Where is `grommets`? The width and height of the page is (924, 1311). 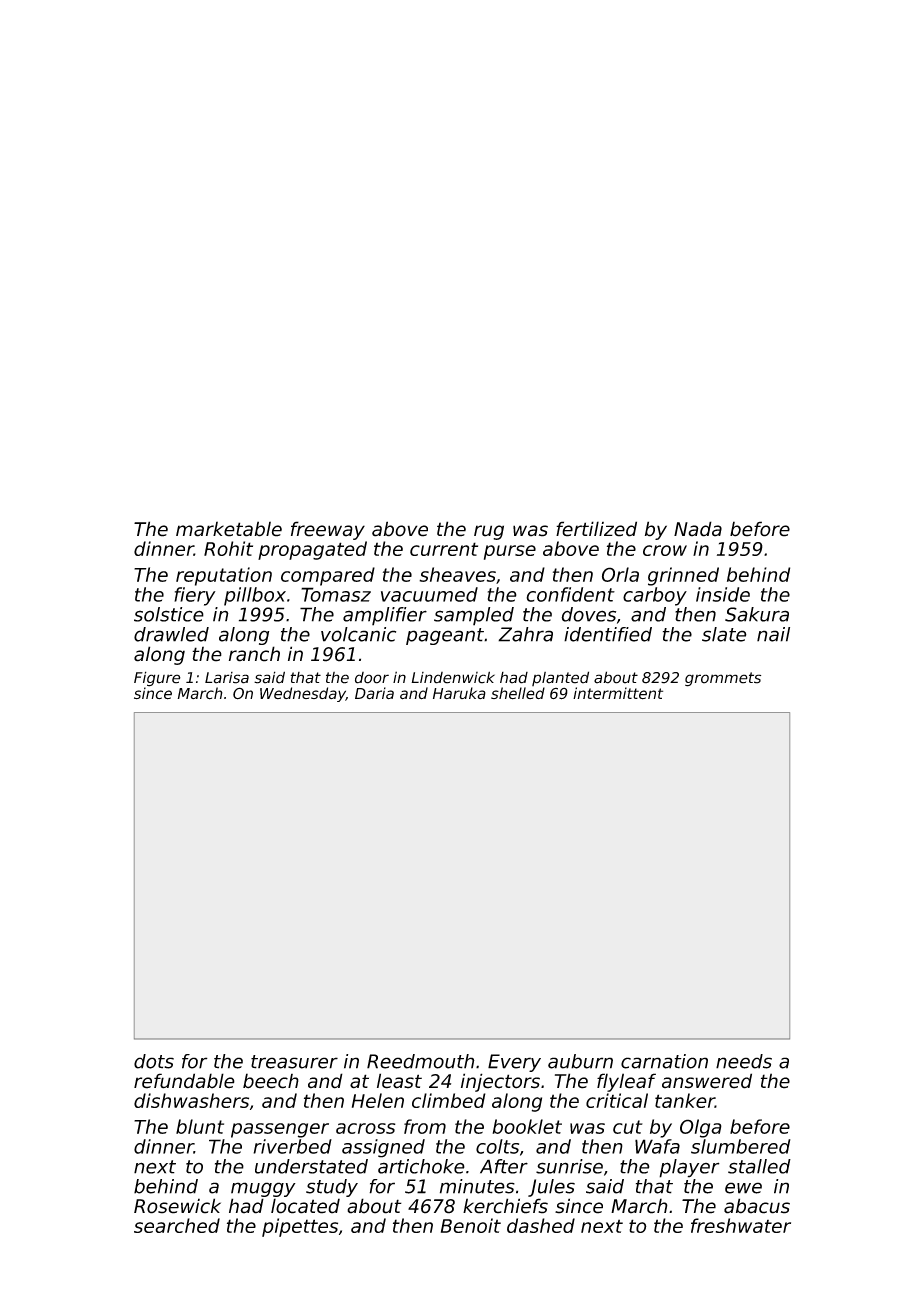 grommets is located at coordinates (723, 679).
